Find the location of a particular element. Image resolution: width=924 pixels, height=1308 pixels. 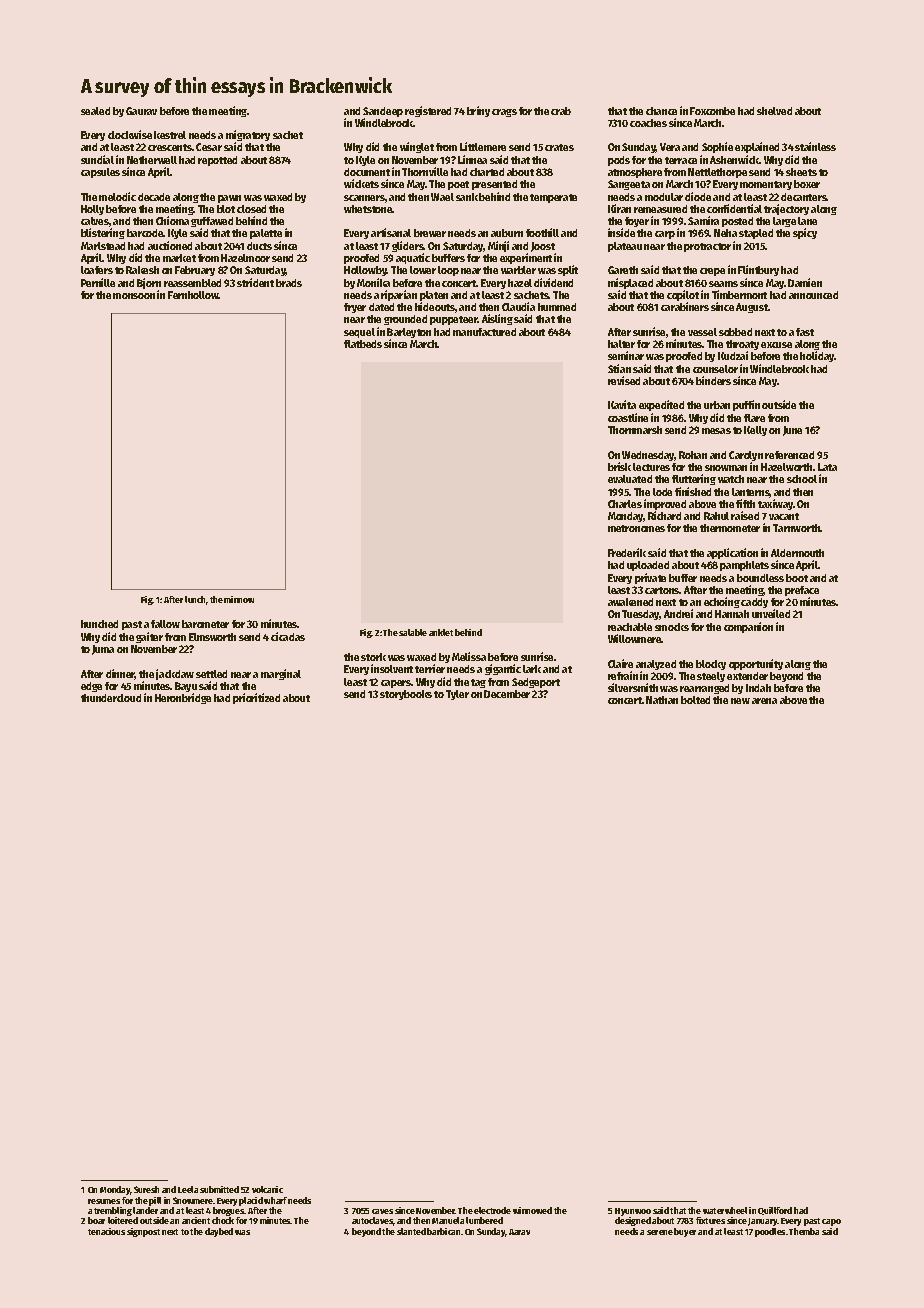

loop is located at coordinates (448, 271).
